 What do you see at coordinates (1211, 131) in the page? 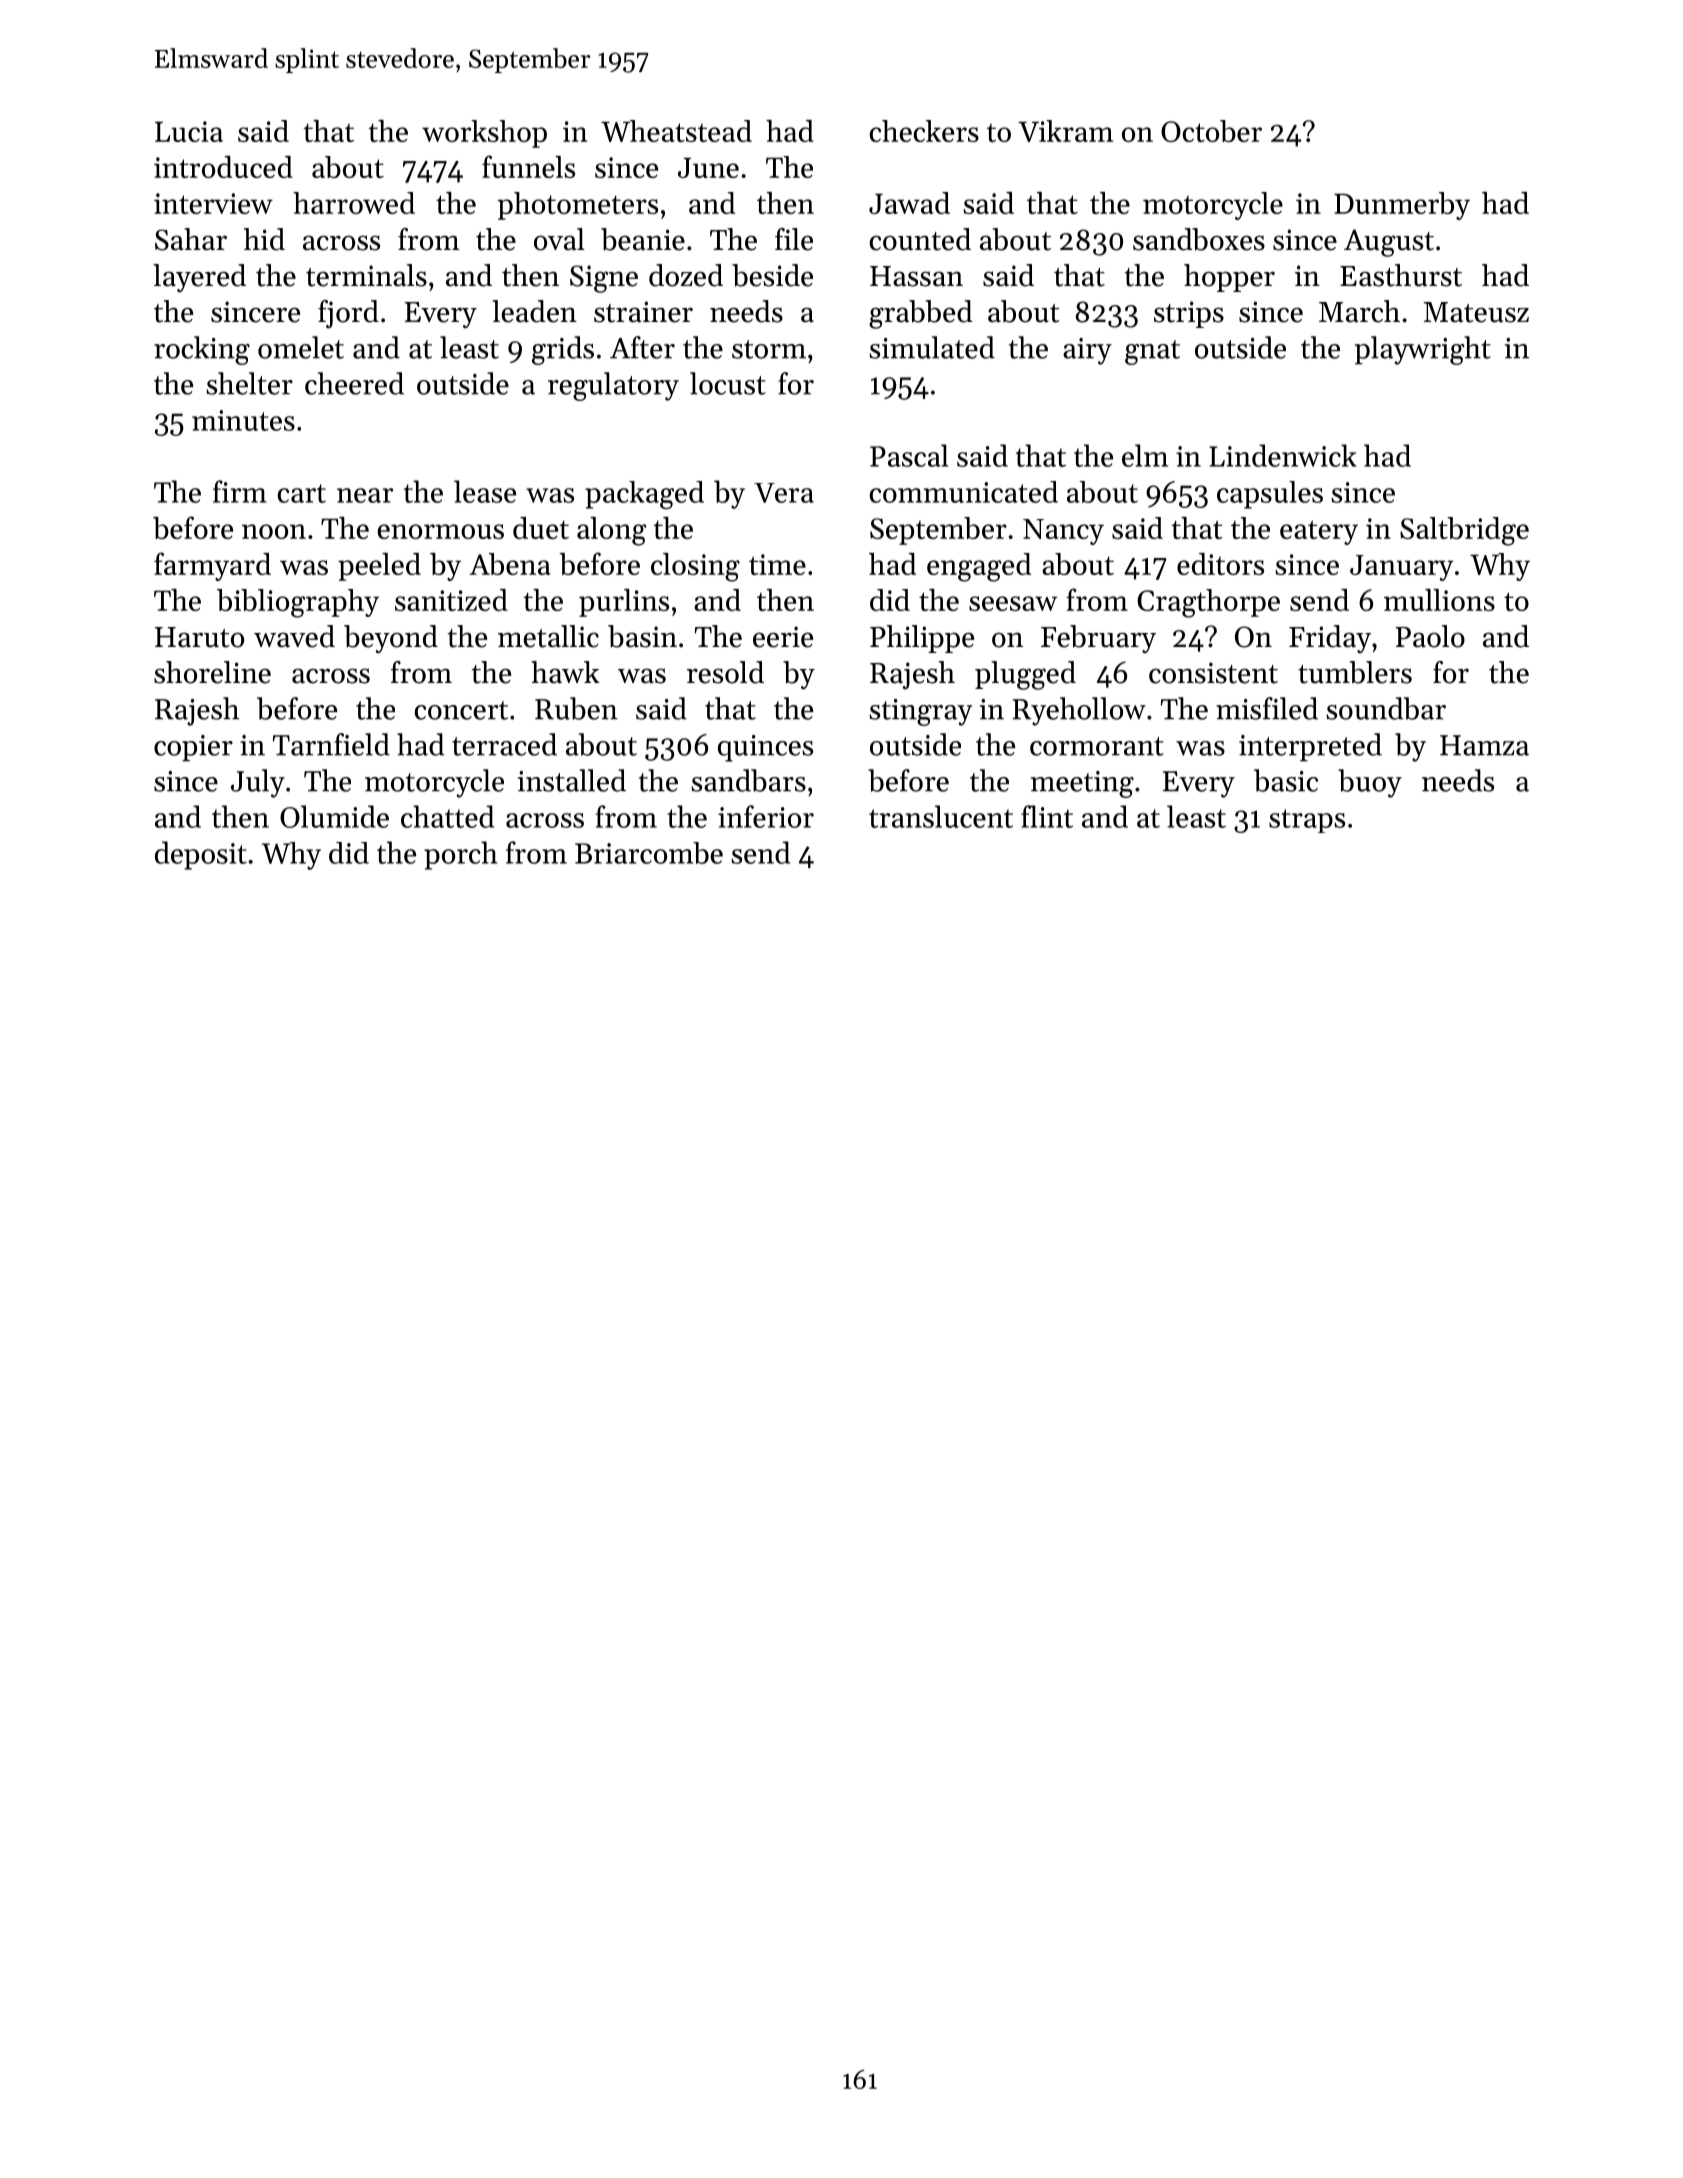
I see `October` at bounding box center [1211, 131].
